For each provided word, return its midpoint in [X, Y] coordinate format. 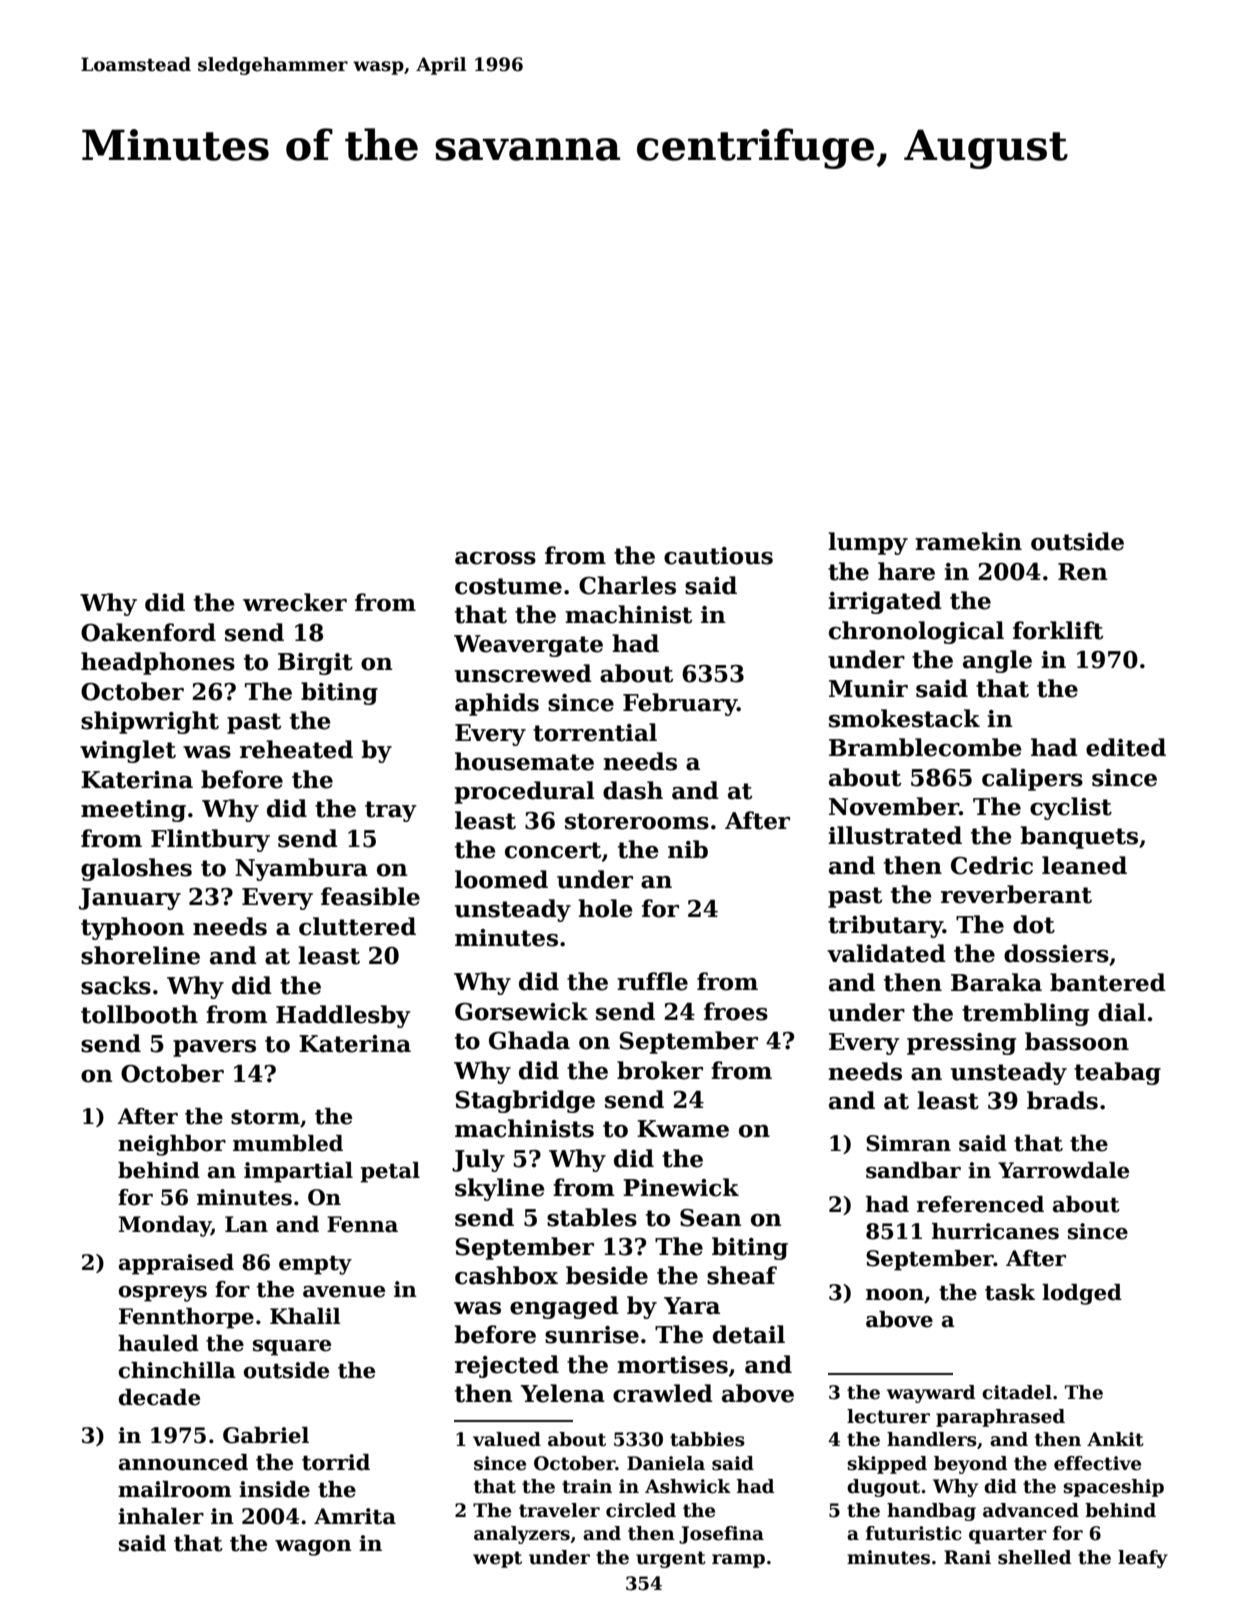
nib [688, 849]
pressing [961, 1044]
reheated [296, 749]
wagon [313, 1548]
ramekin [968, 541]
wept [497, 1559]
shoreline [140, 955]
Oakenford [148, 632]
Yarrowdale [1063, 1170]
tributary [885, 926]
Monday [165, 1226]
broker [660, 1070]
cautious [718, 556]
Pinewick [681, 1187]
